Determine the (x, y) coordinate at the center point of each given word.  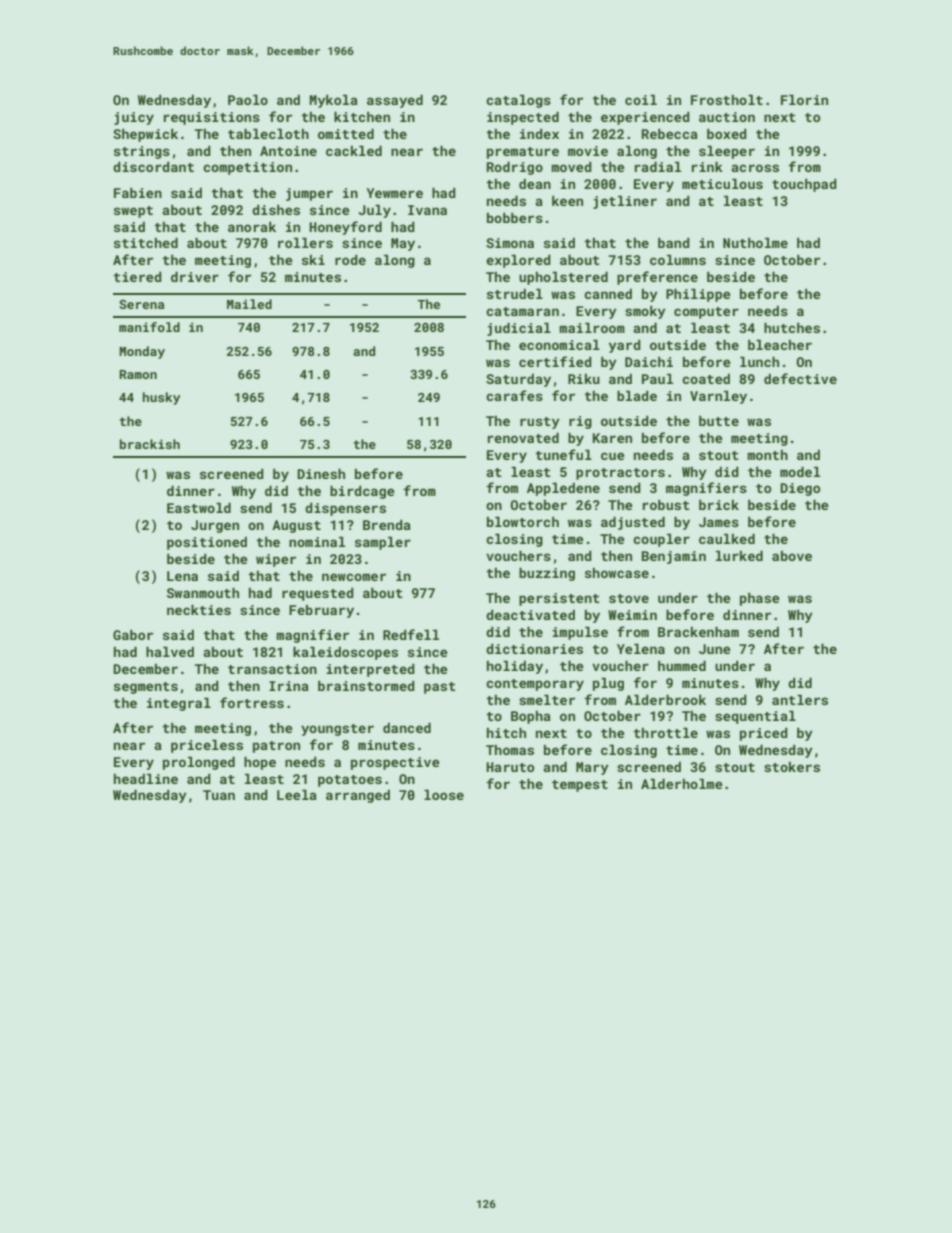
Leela (297, 794)
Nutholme (755, 242)
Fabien (138, 193)
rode (350, 260)
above (792, 556)
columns (678, 259)
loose (444, 794)
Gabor (133, 635)
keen (567, 201)
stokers (792, 767)
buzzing (547, 574)
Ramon (138, 374)
